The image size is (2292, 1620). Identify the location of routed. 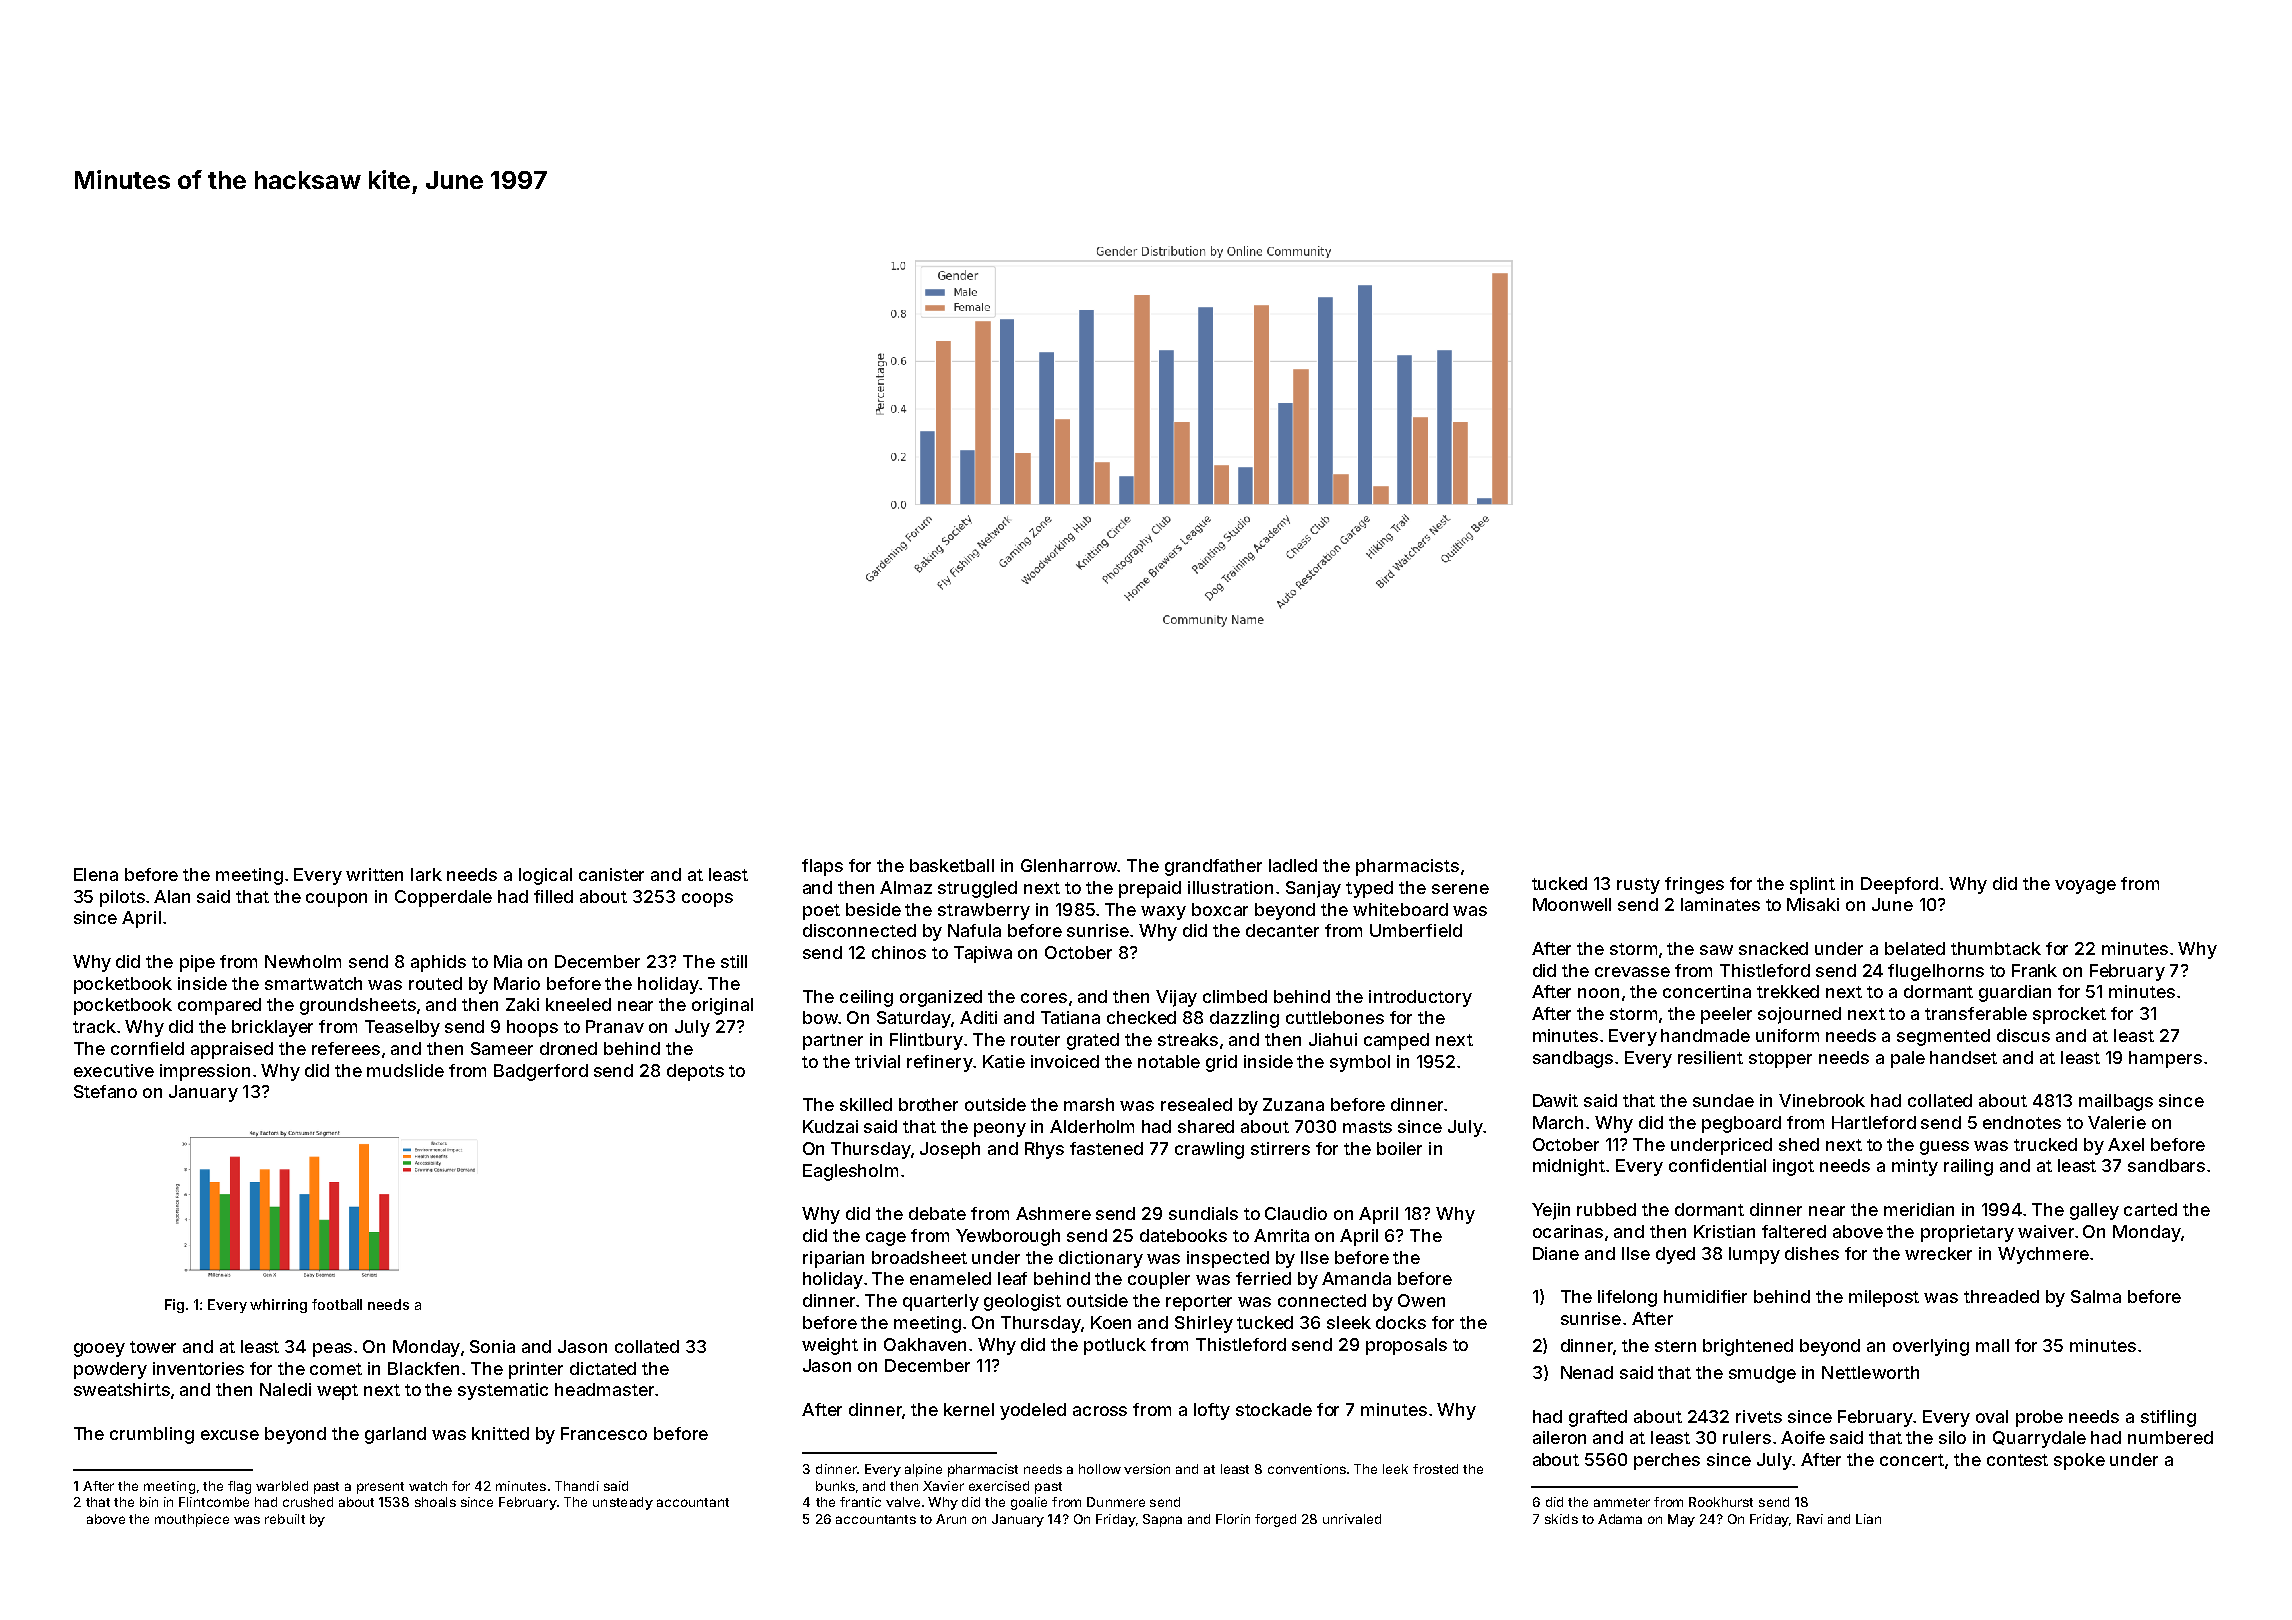
(435, 983).
